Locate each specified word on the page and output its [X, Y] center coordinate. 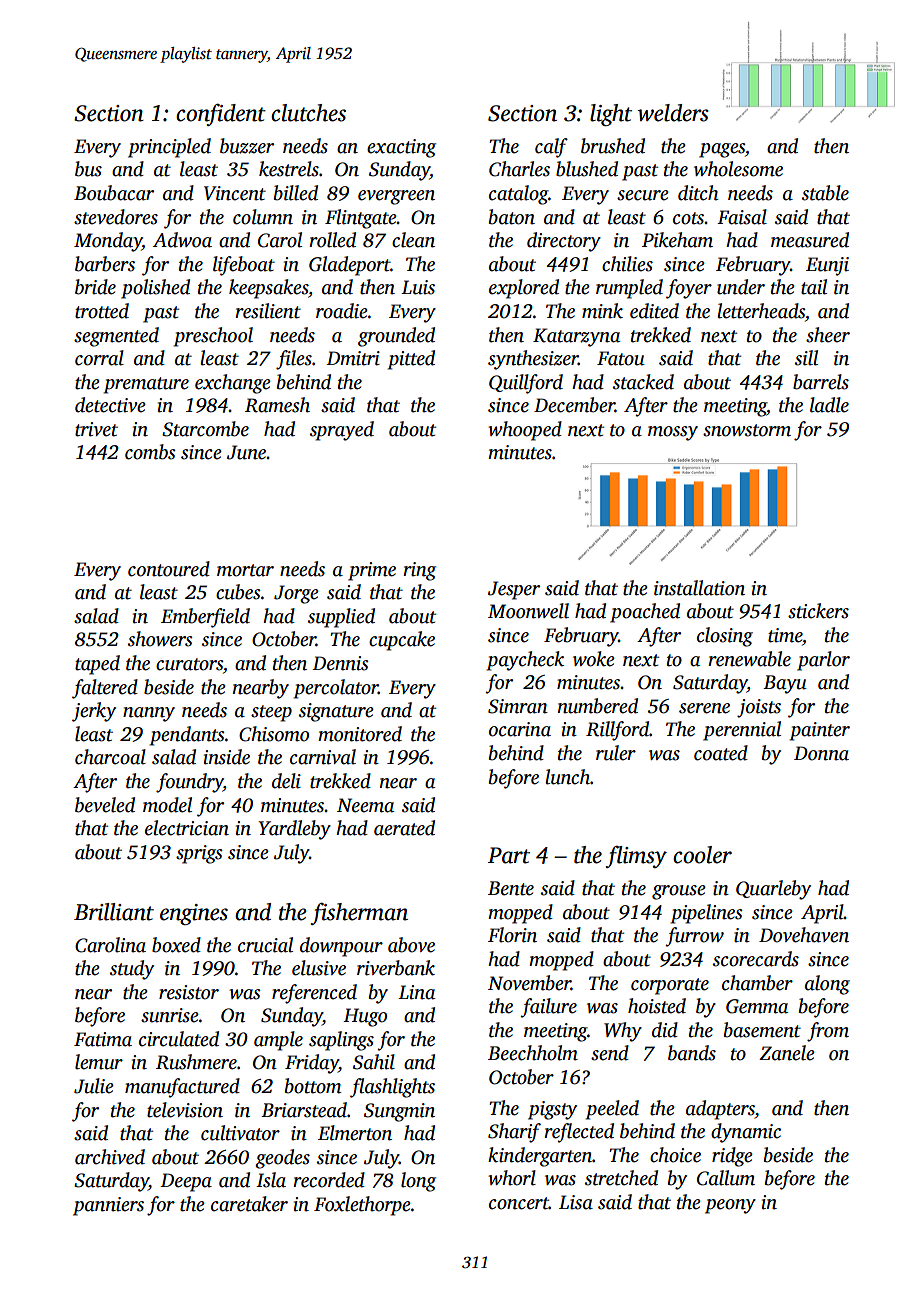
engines [194, 914]
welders [673, 113]
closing [725, 637]
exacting [401, 148]
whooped [525, 431]
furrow [694, 937]
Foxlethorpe [362, 1206]
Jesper [514, 590]
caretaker [249, 1204]
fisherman [359, 914]
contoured [169, 569]
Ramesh [277, 405]
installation [699, 588]
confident [221, 115]
